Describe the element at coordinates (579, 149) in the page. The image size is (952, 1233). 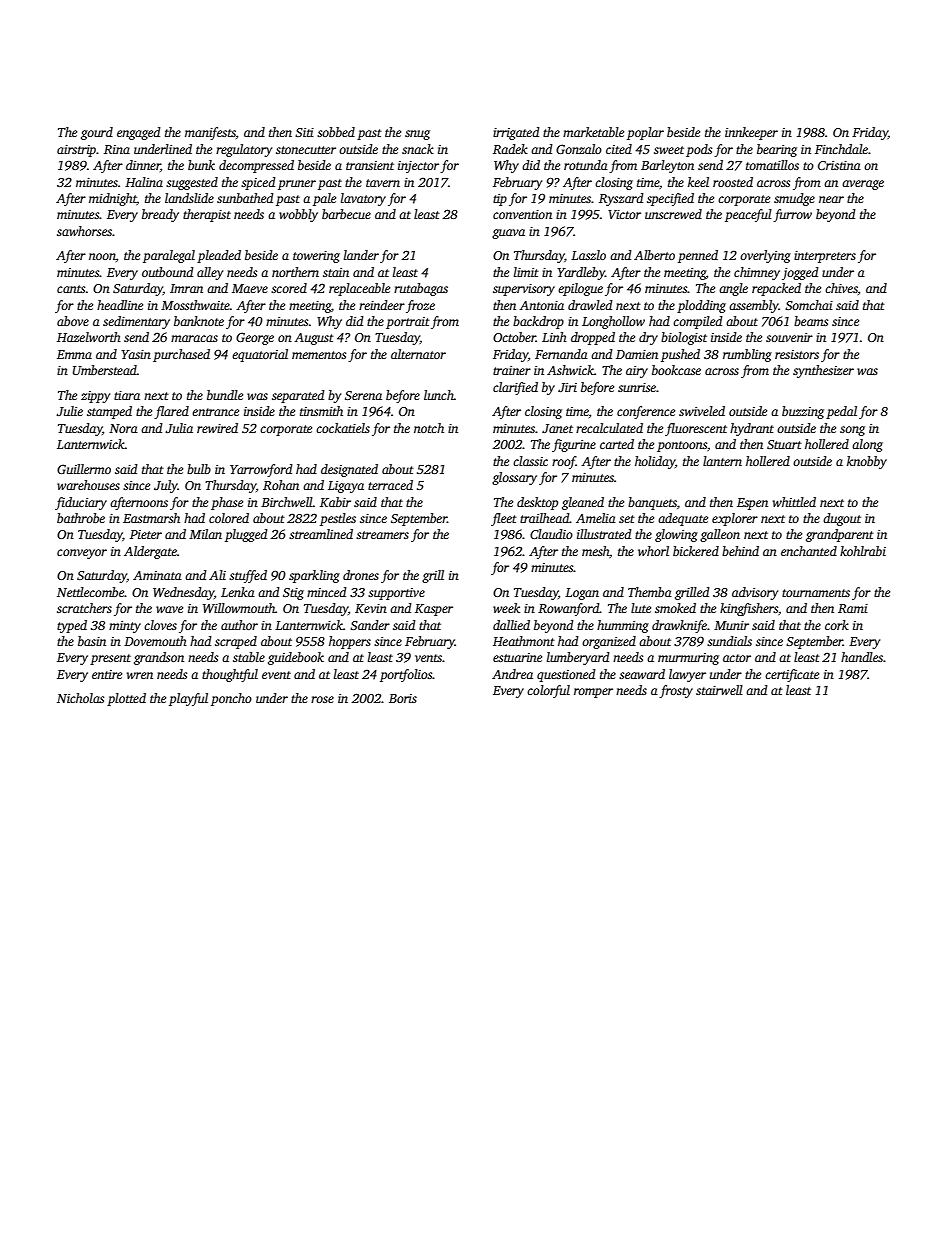
I see `Gonzalo` at that location.
